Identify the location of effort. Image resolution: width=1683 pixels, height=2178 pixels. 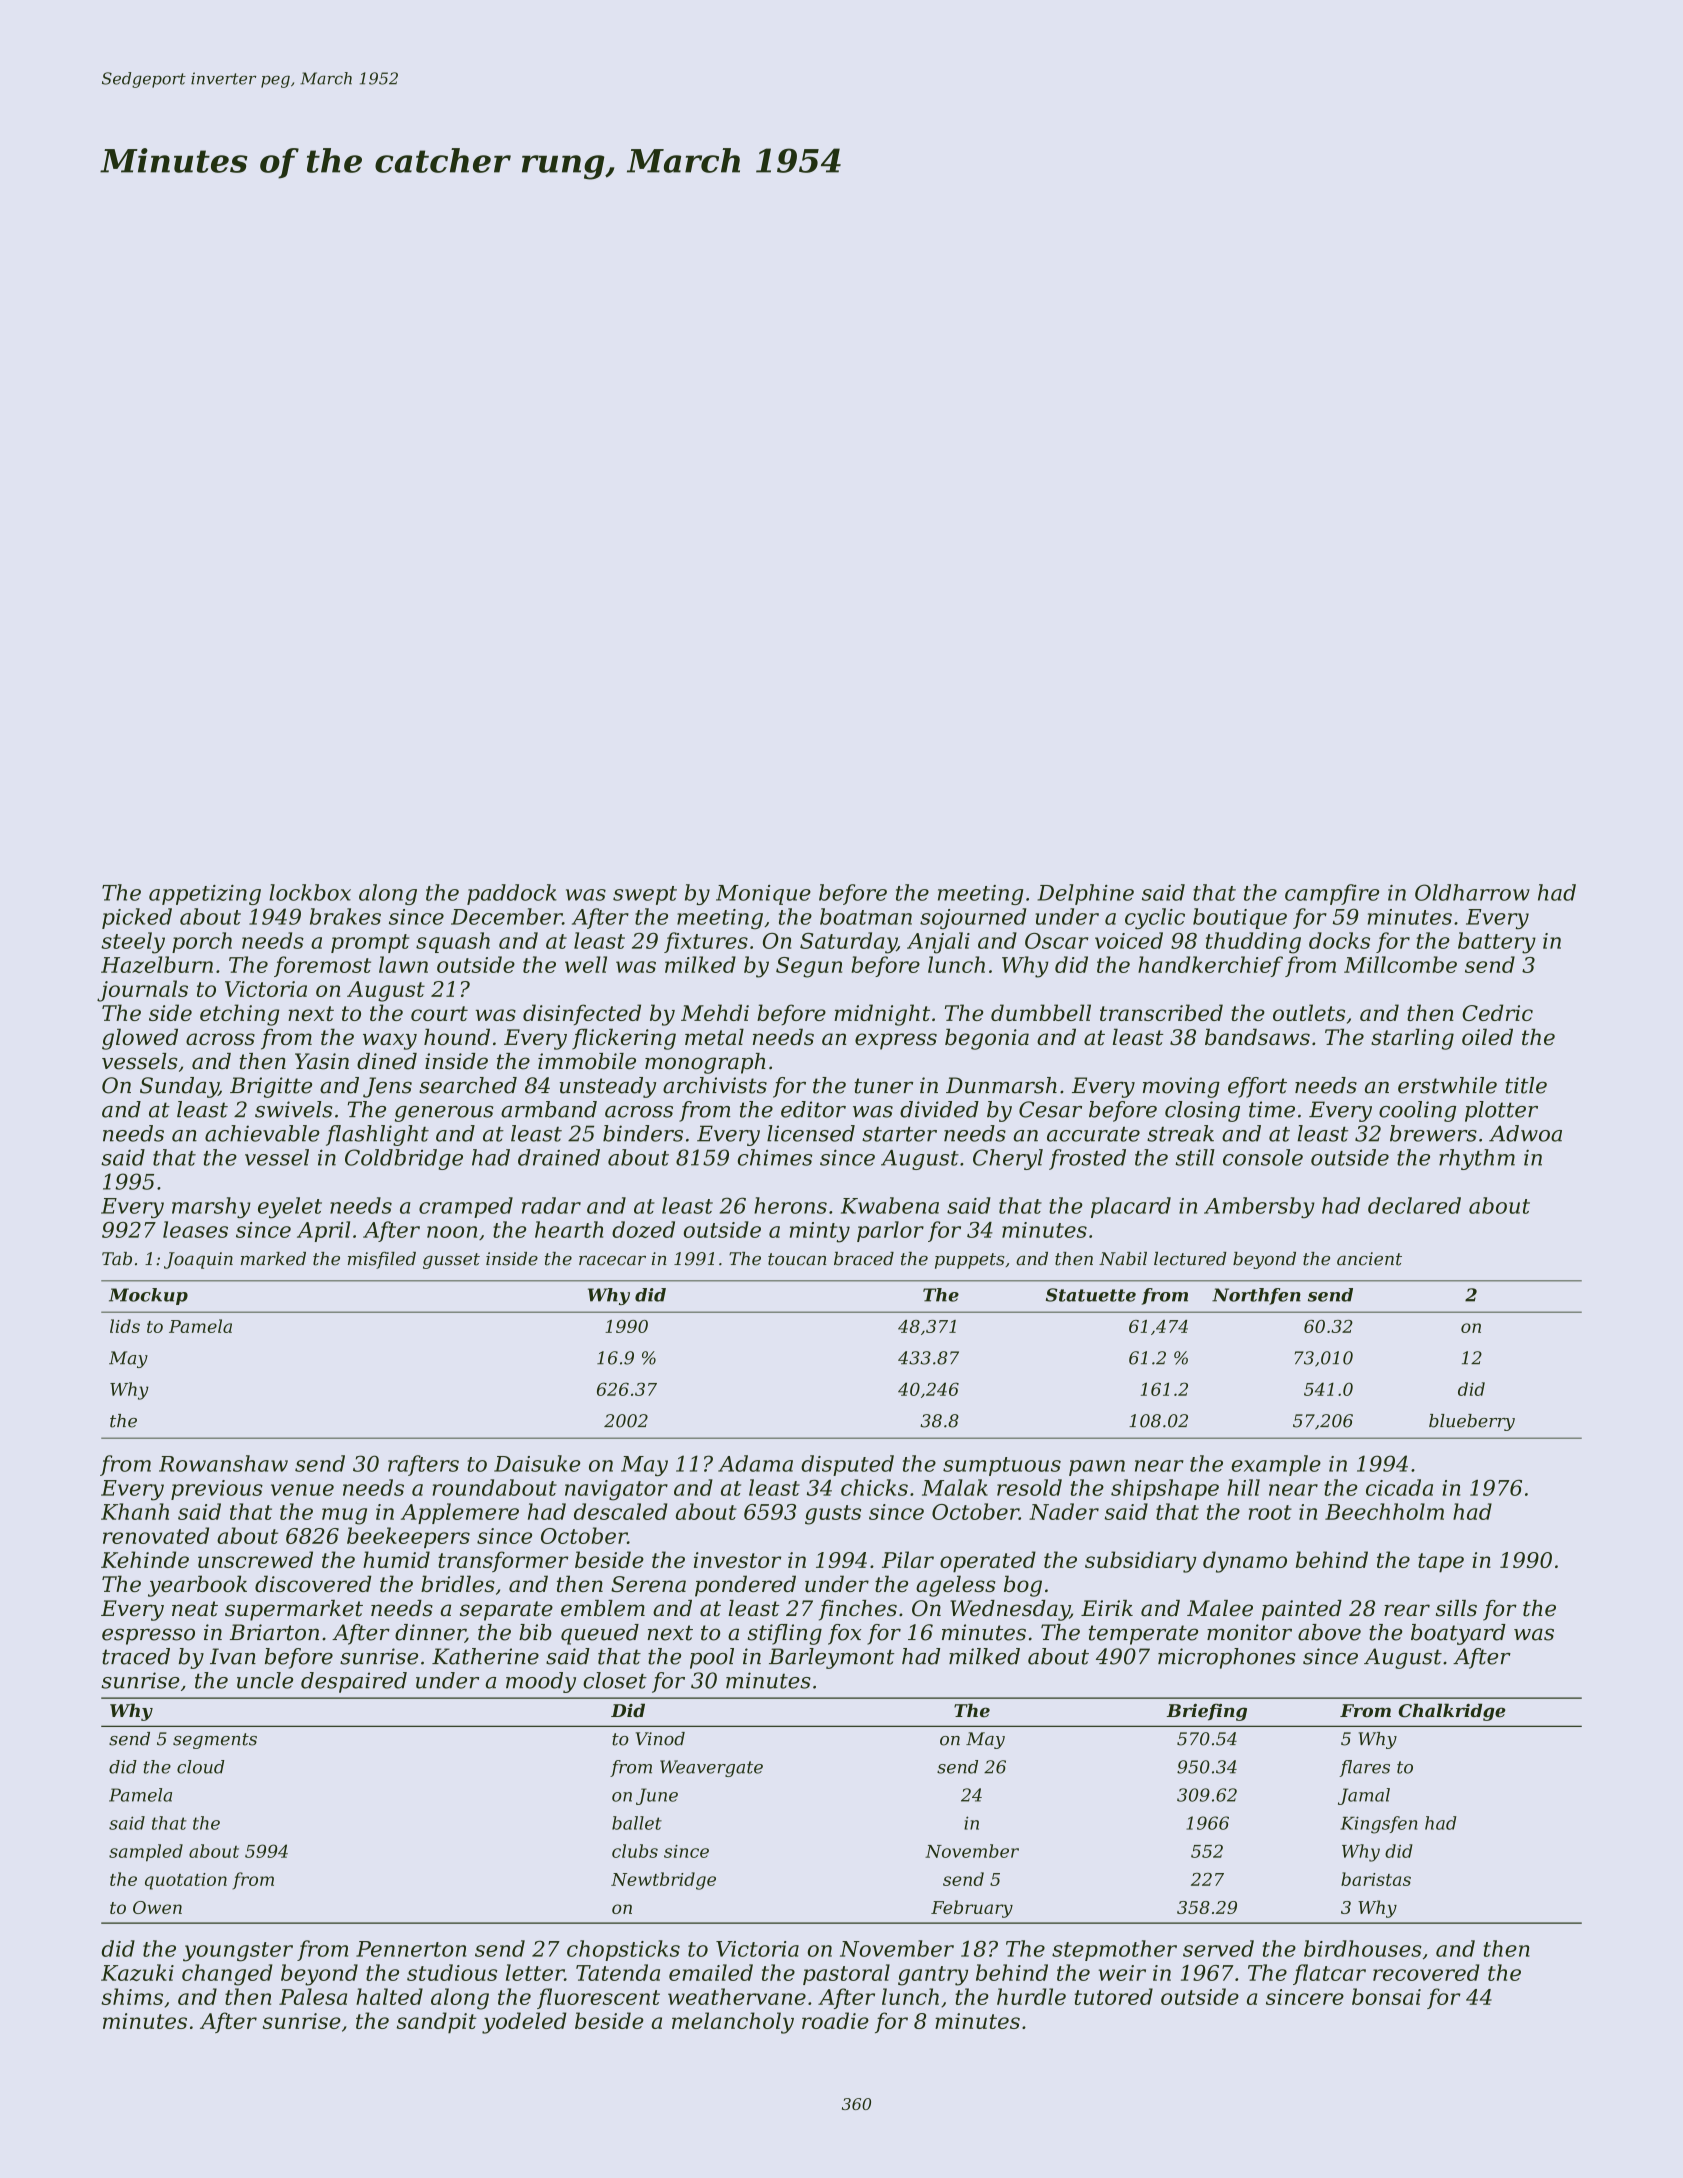
(1257, 1087).
